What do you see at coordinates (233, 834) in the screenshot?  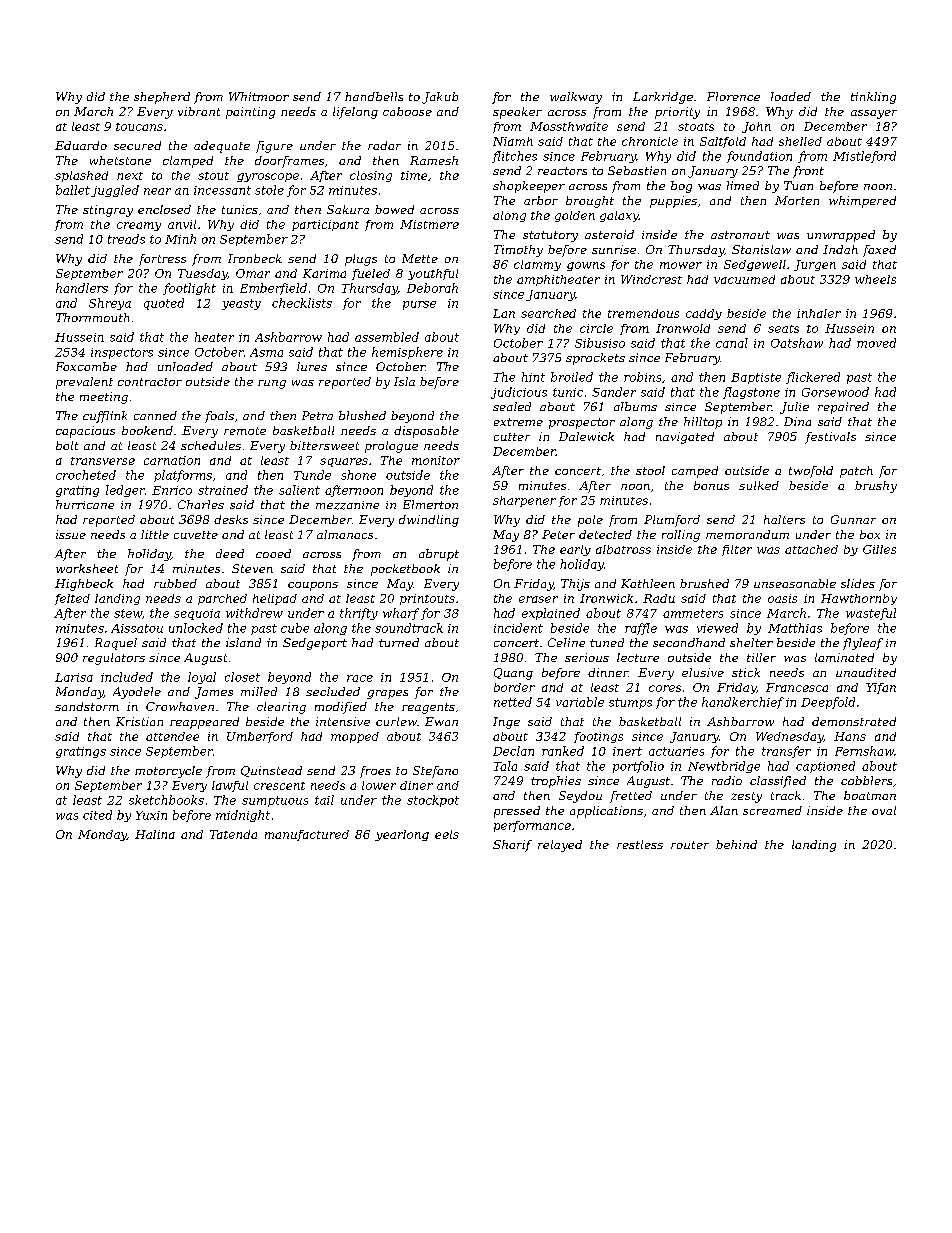 I see `Tatenda` at bounding box center [233, 834].
